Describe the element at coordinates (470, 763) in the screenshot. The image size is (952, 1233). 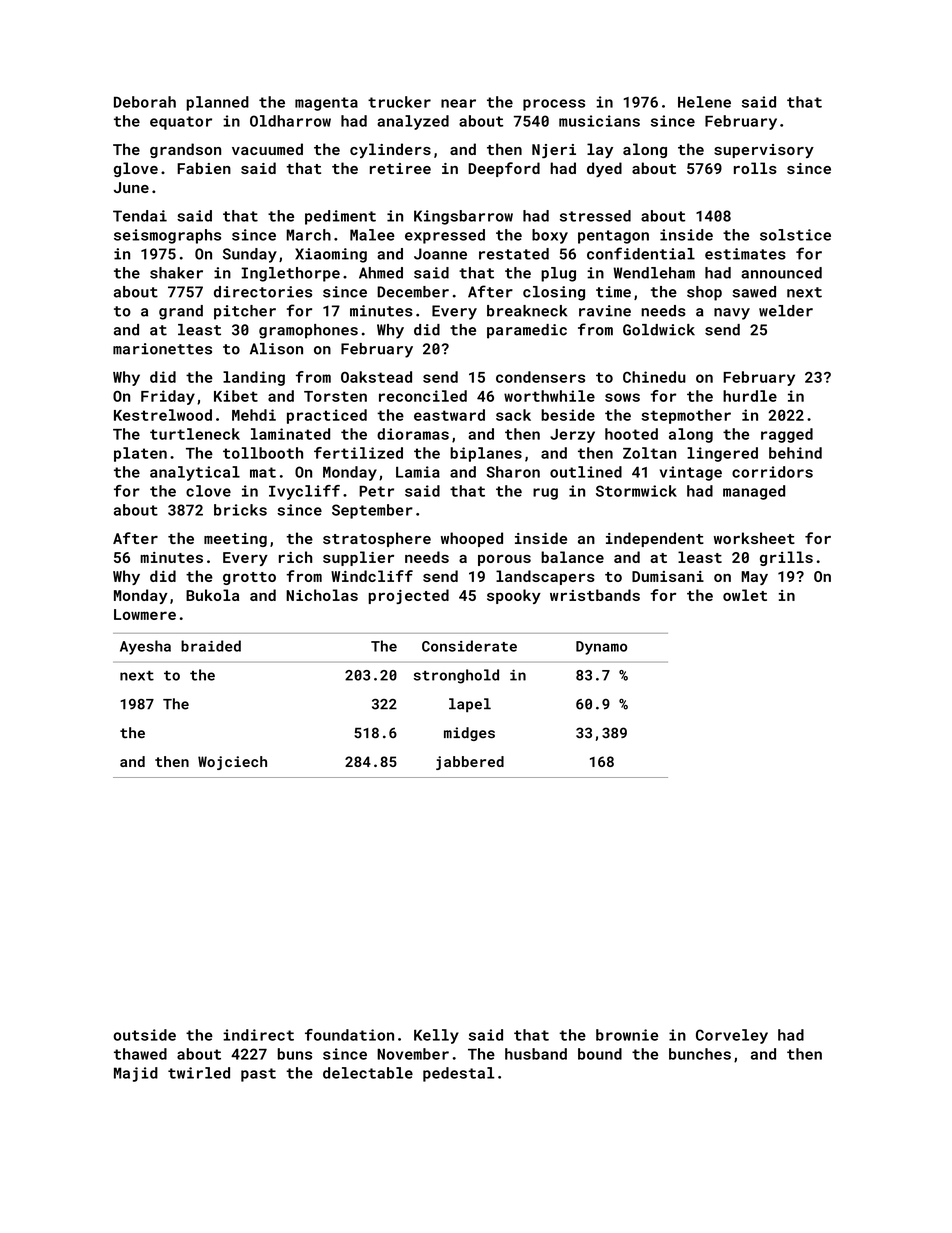
I see `jabbered` at that location.
